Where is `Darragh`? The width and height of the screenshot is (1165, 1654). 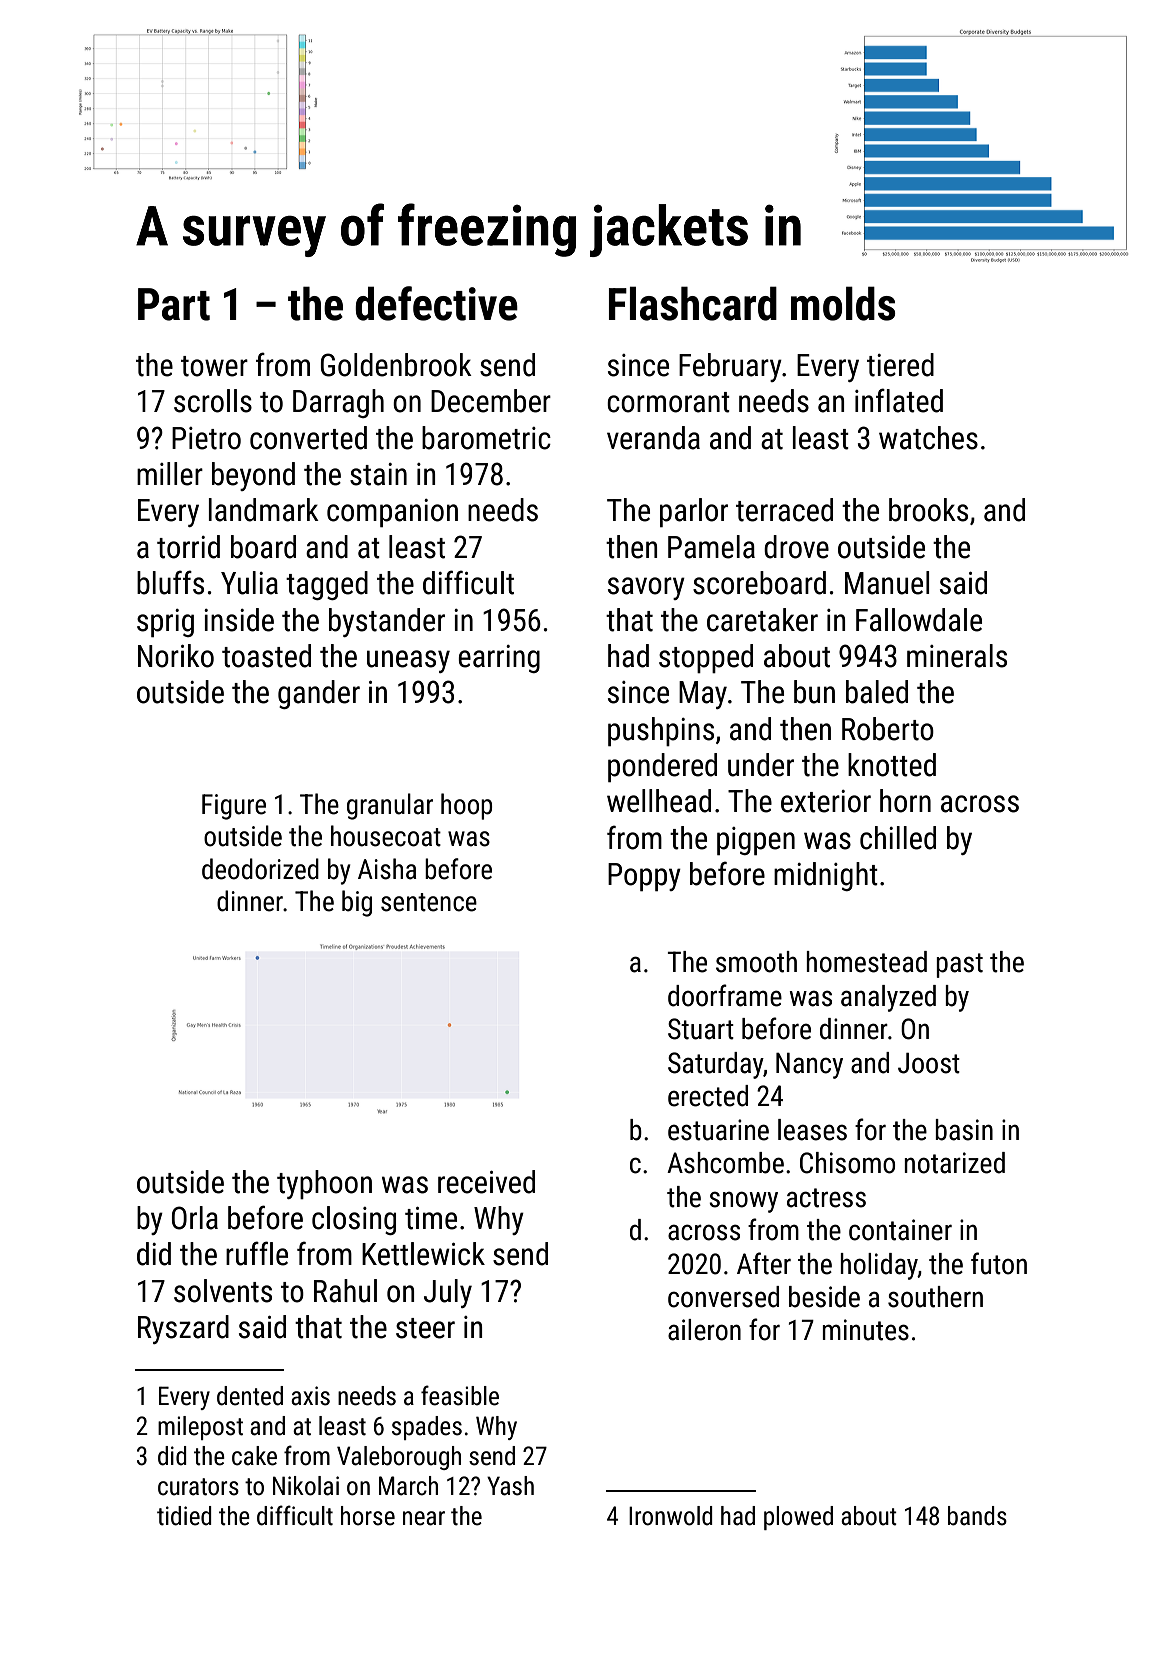 Darragh is located at coordinates (338, 403).
